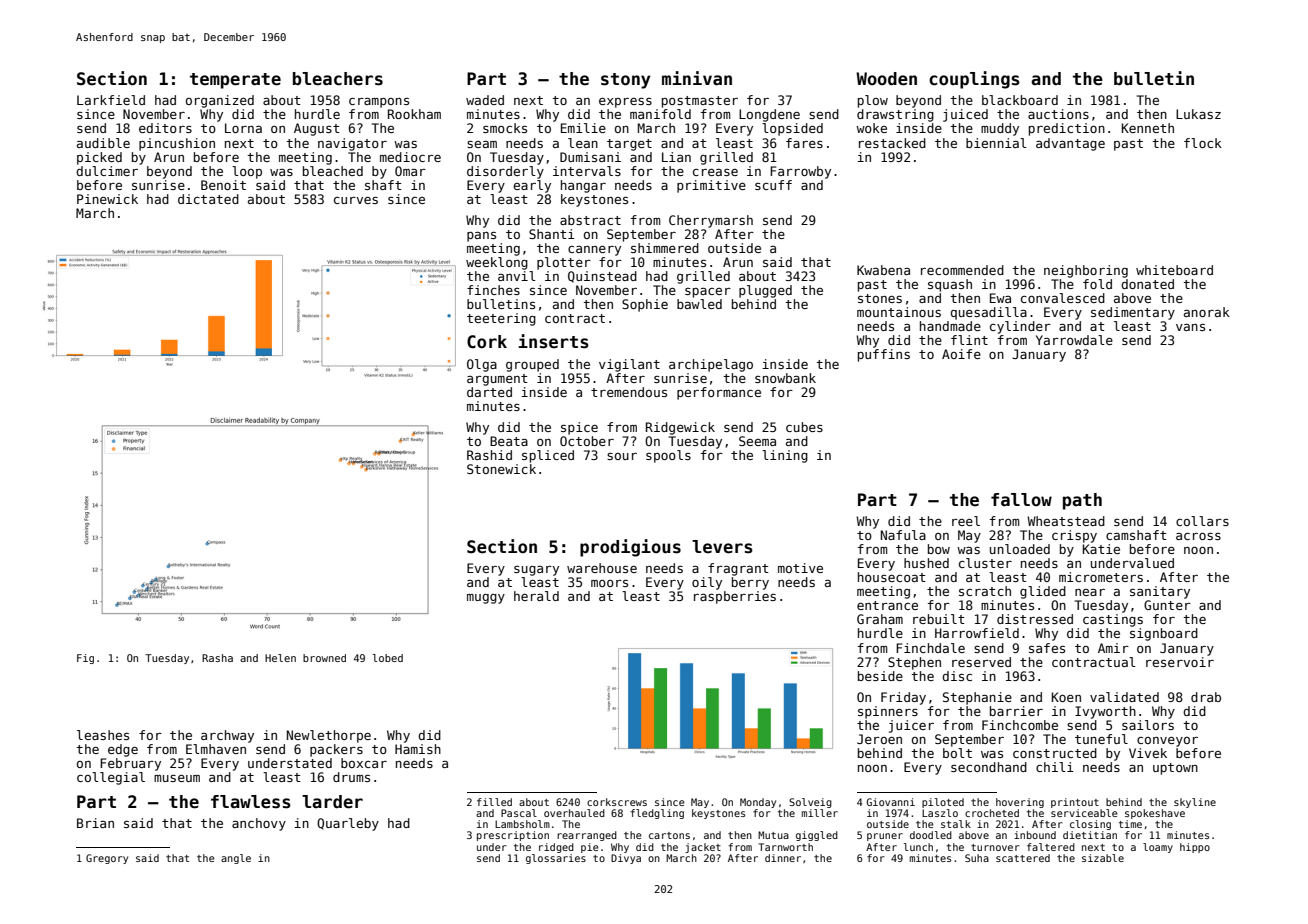 This image has height=924, width=1308. Describe the element at coordinates (957, 753) in the image. I see `bolt` at that location.
